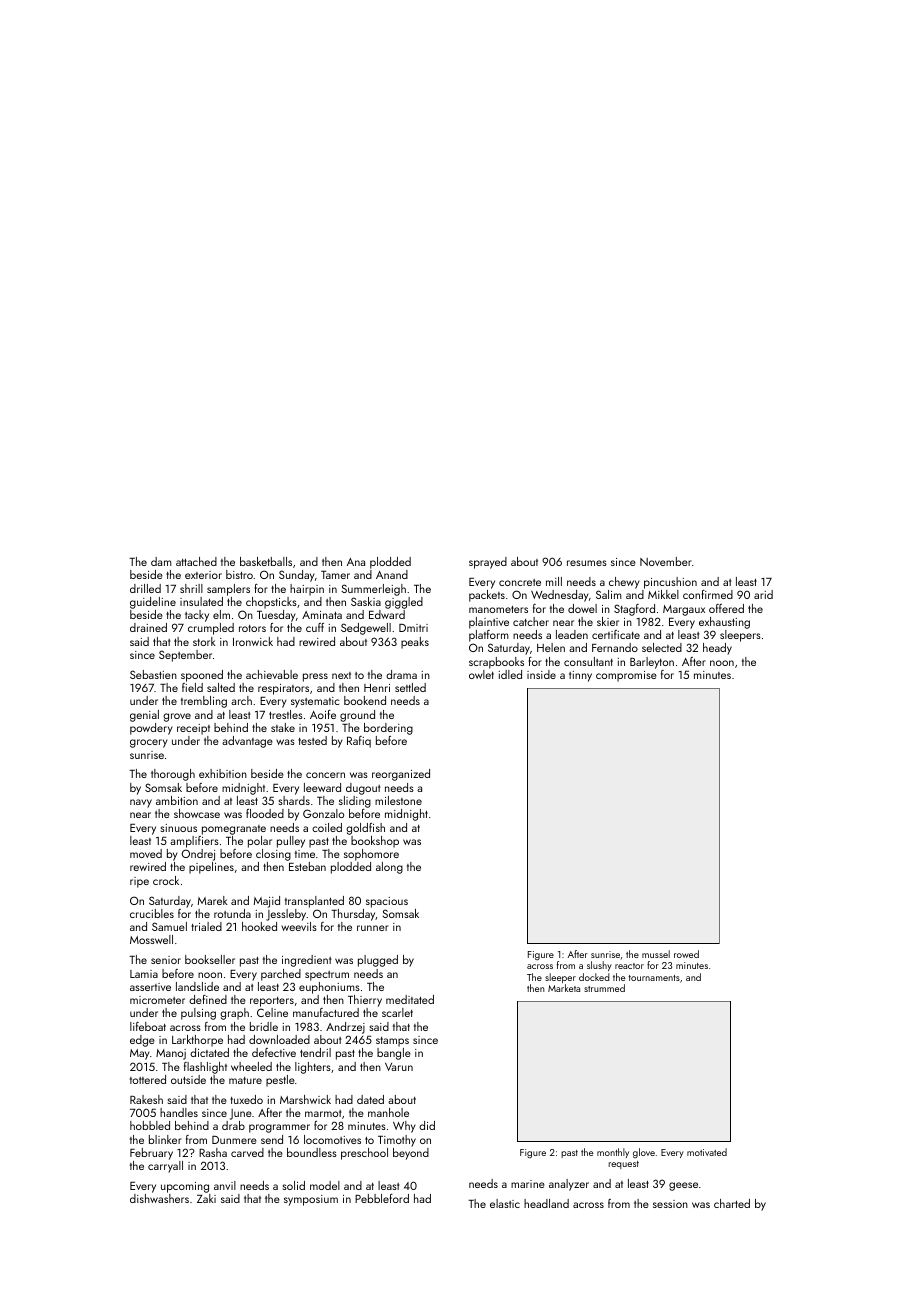  What do you see at coordinates (210, 959) in the image?
I see `bookseller` at bounding box center [210, 959].
